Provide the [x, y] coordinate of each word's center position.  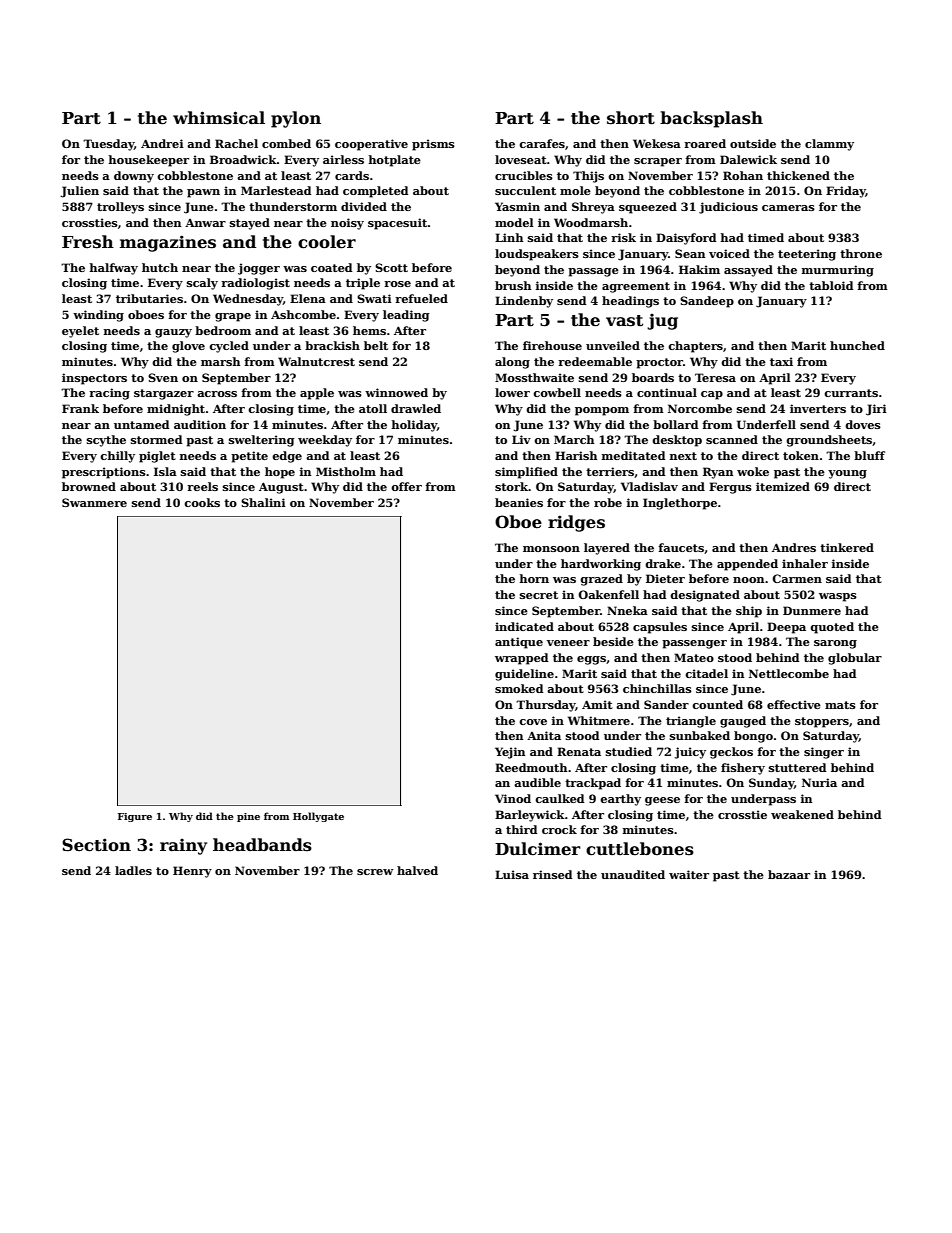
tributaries [149, 298]
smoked [519, 688]
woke [753, 471]
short [631, 118]
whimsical [219, 118]
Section [96, 845]
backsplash [711, 119]
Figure [135, 817]
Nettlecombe [789, 673]
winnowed [396, 392]
